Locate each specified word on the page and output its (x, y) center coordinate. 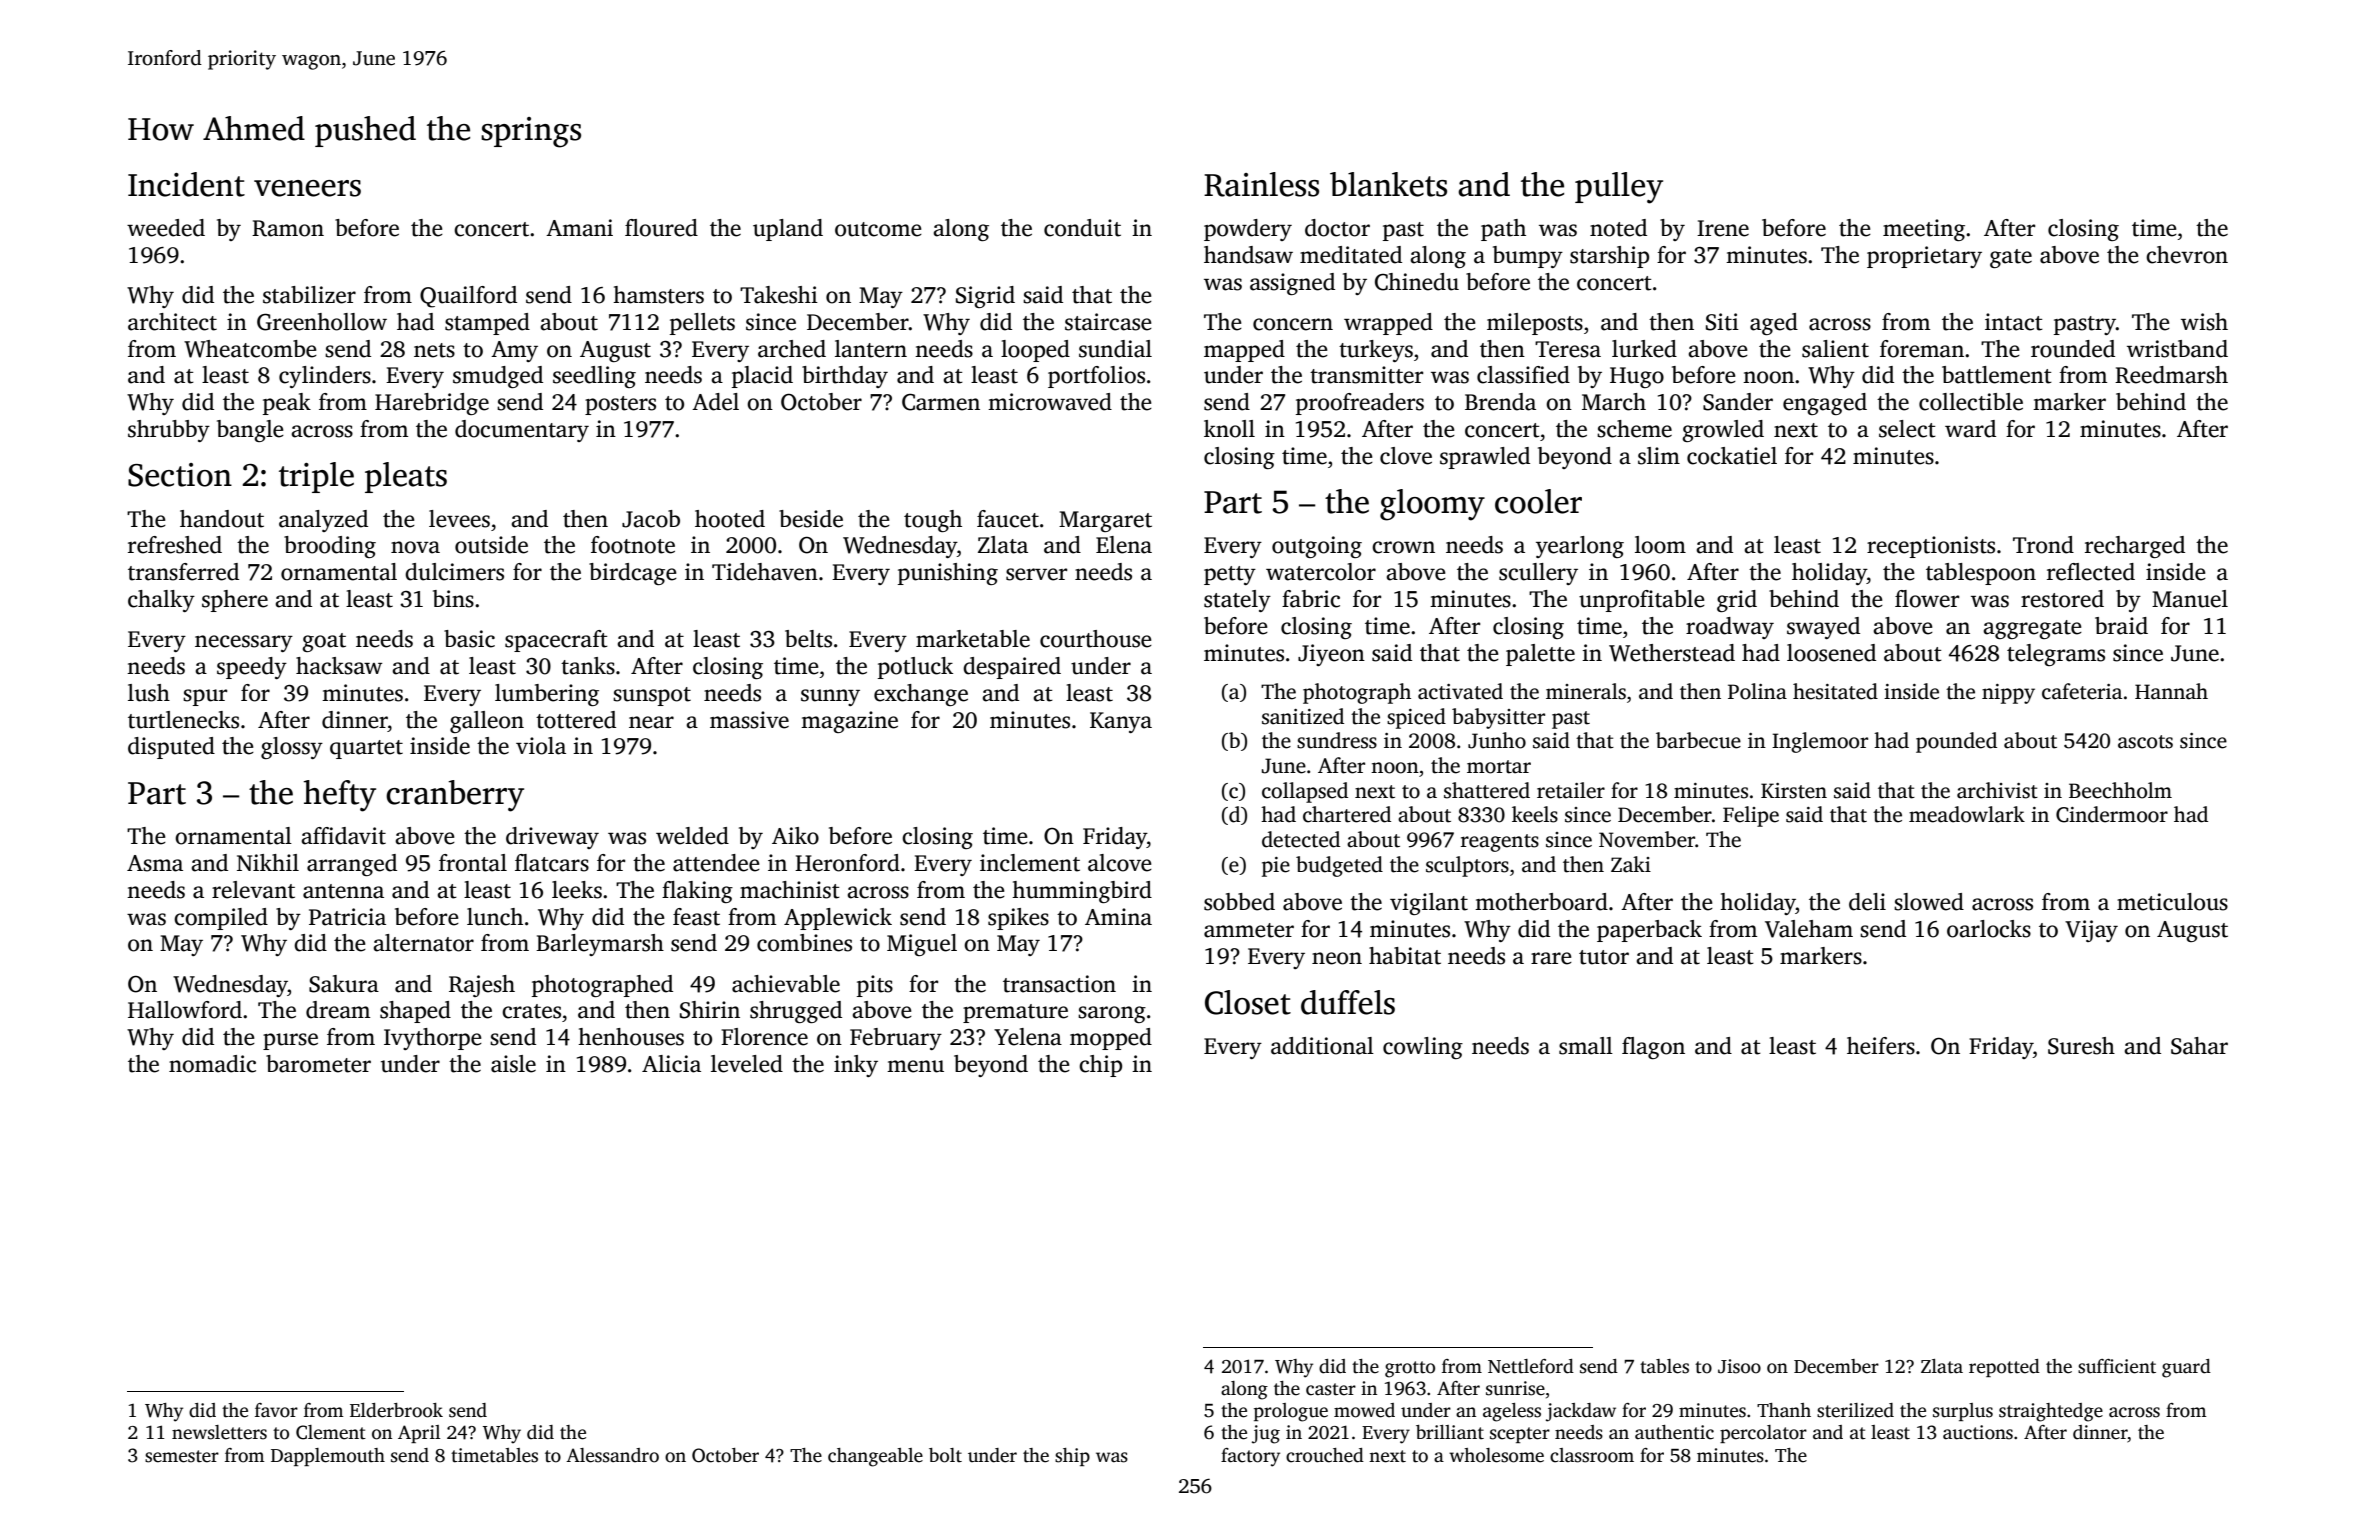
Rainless (1261, 184)
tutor (1604, 957)
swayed (1823, 628)
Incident (186, 184)
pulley (1619, 188)
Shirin (710, 1010)
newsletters (219, 1432)
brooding (330, 547)
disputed (171, 748)
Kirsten (1794, 791)
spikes (1018, 919)
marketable (973, 639)
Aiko (795, 836)
